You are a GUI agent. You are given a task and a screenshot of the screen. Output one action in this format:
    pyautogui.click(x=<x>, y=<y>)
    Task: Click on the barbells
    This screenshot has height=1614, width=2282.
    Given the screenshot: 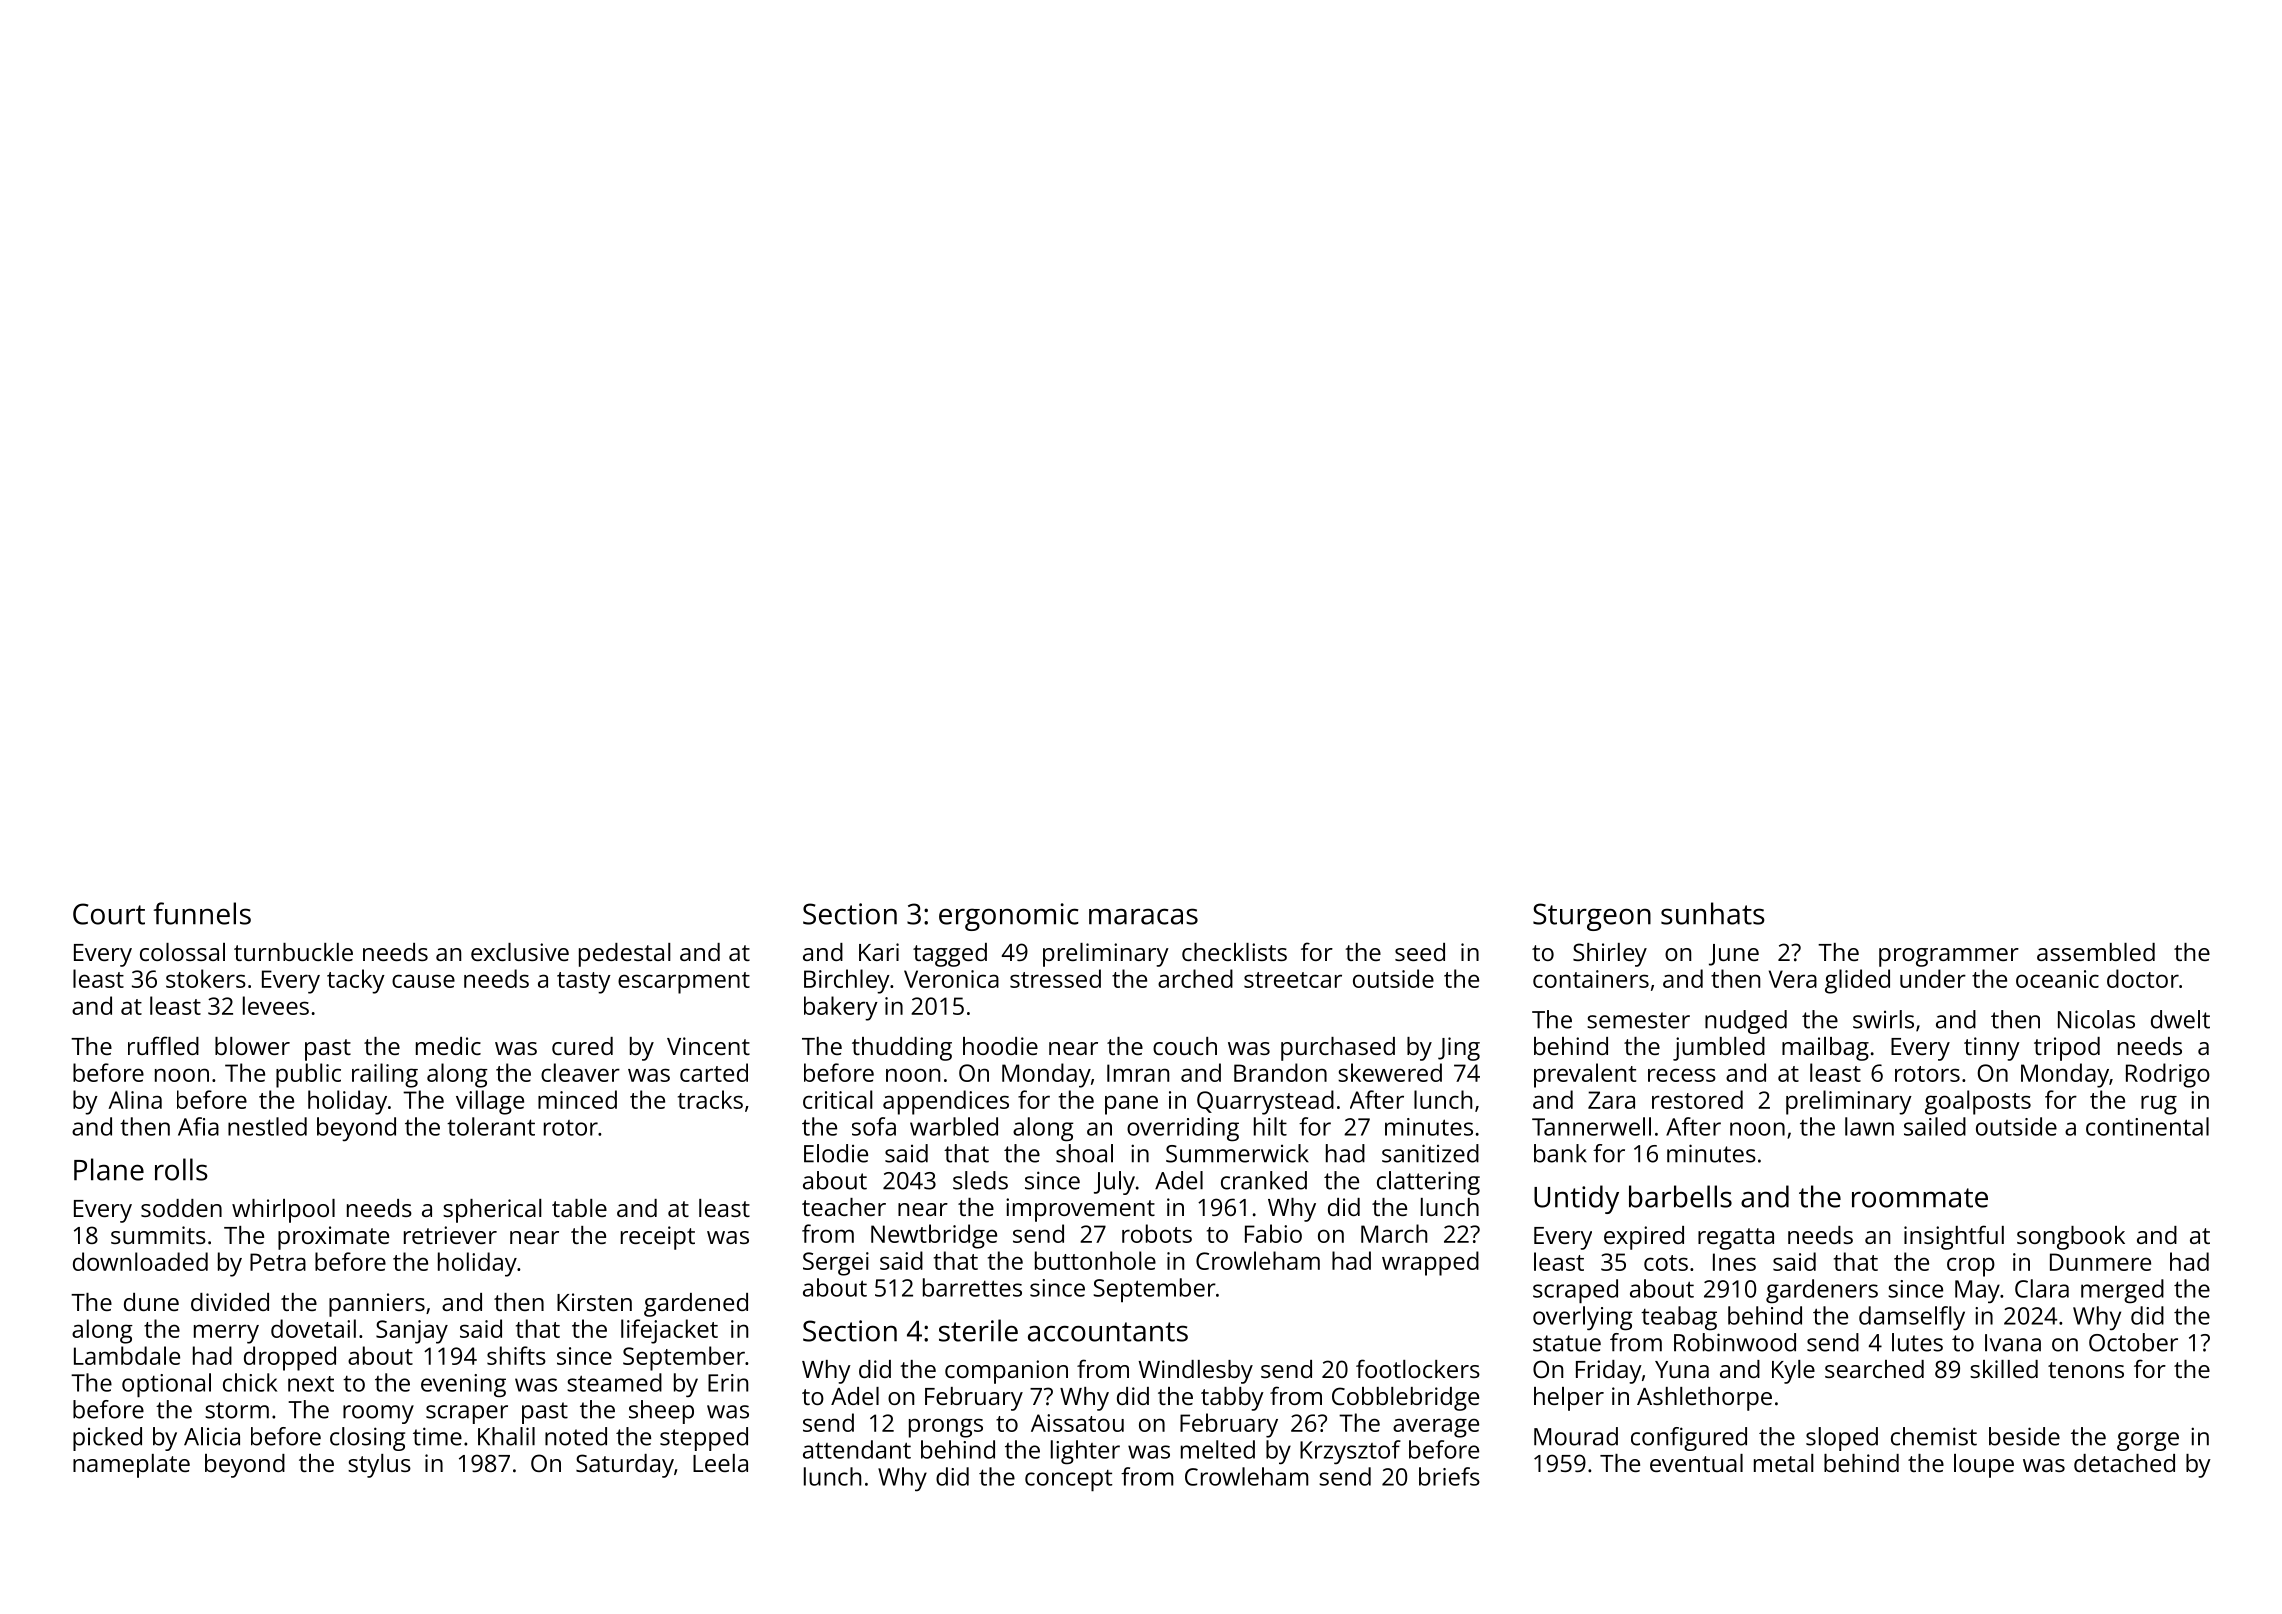 What is the action you would take?
    pyautogui.click(x=1680, y=1196)
